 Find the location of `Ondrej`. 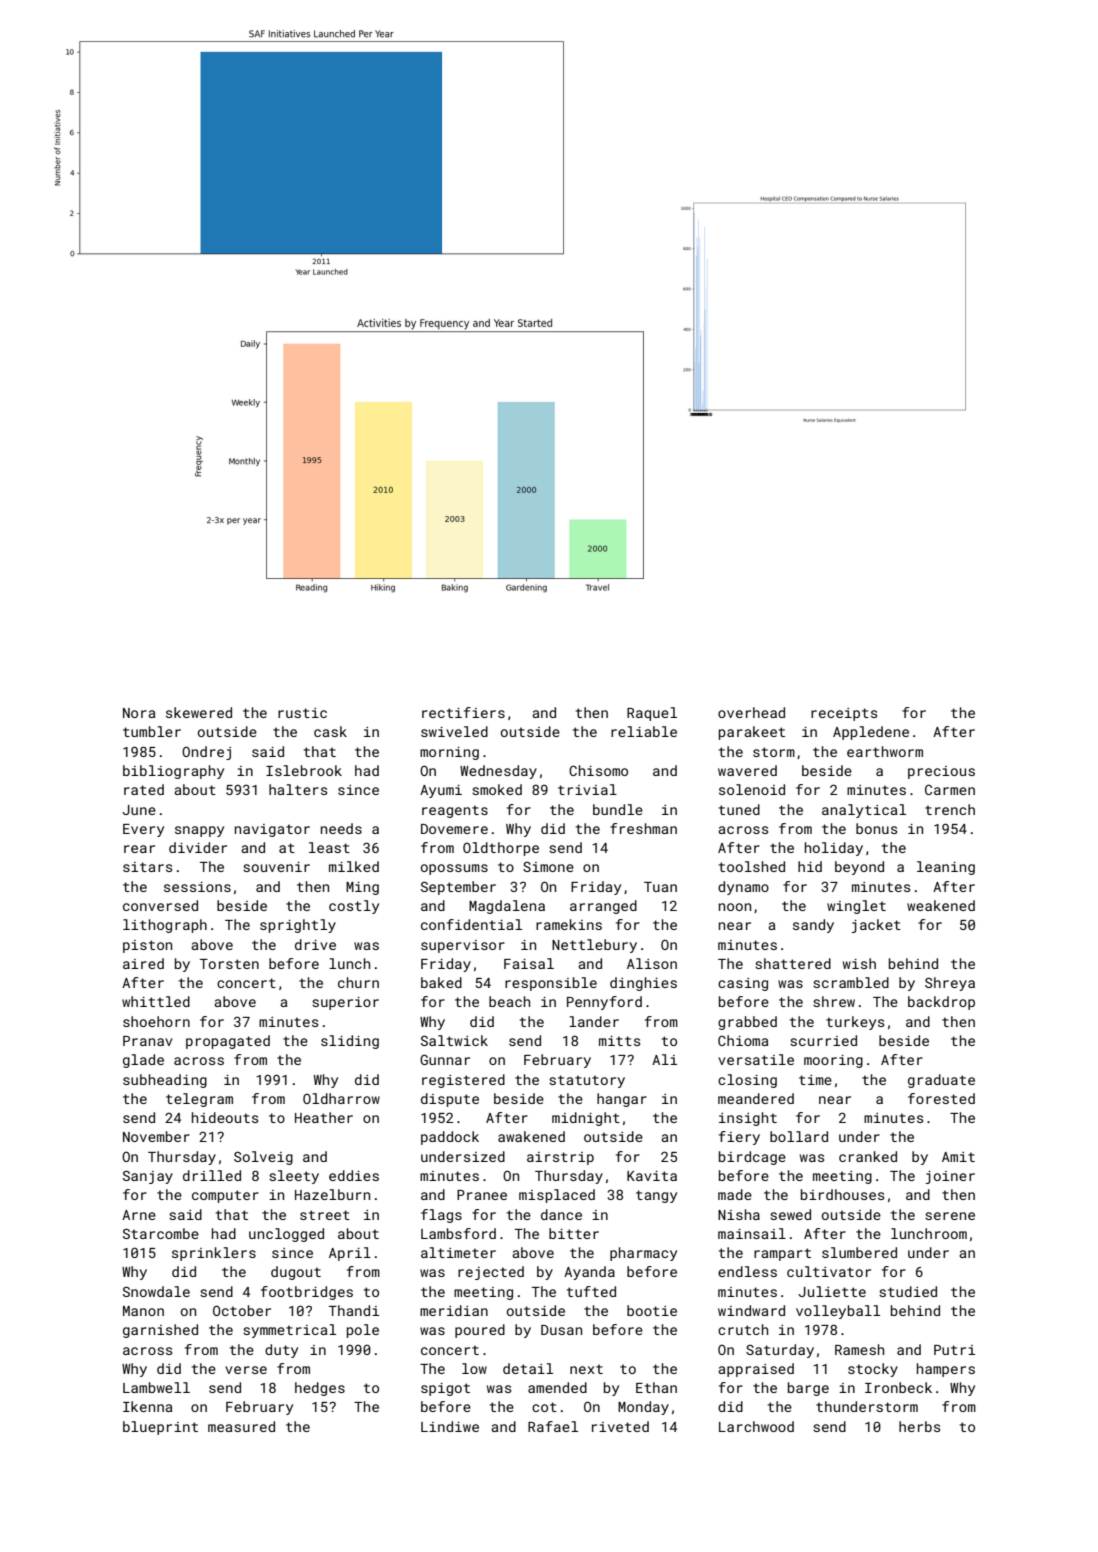

Ondrej is located at coordinates (206, 753).
